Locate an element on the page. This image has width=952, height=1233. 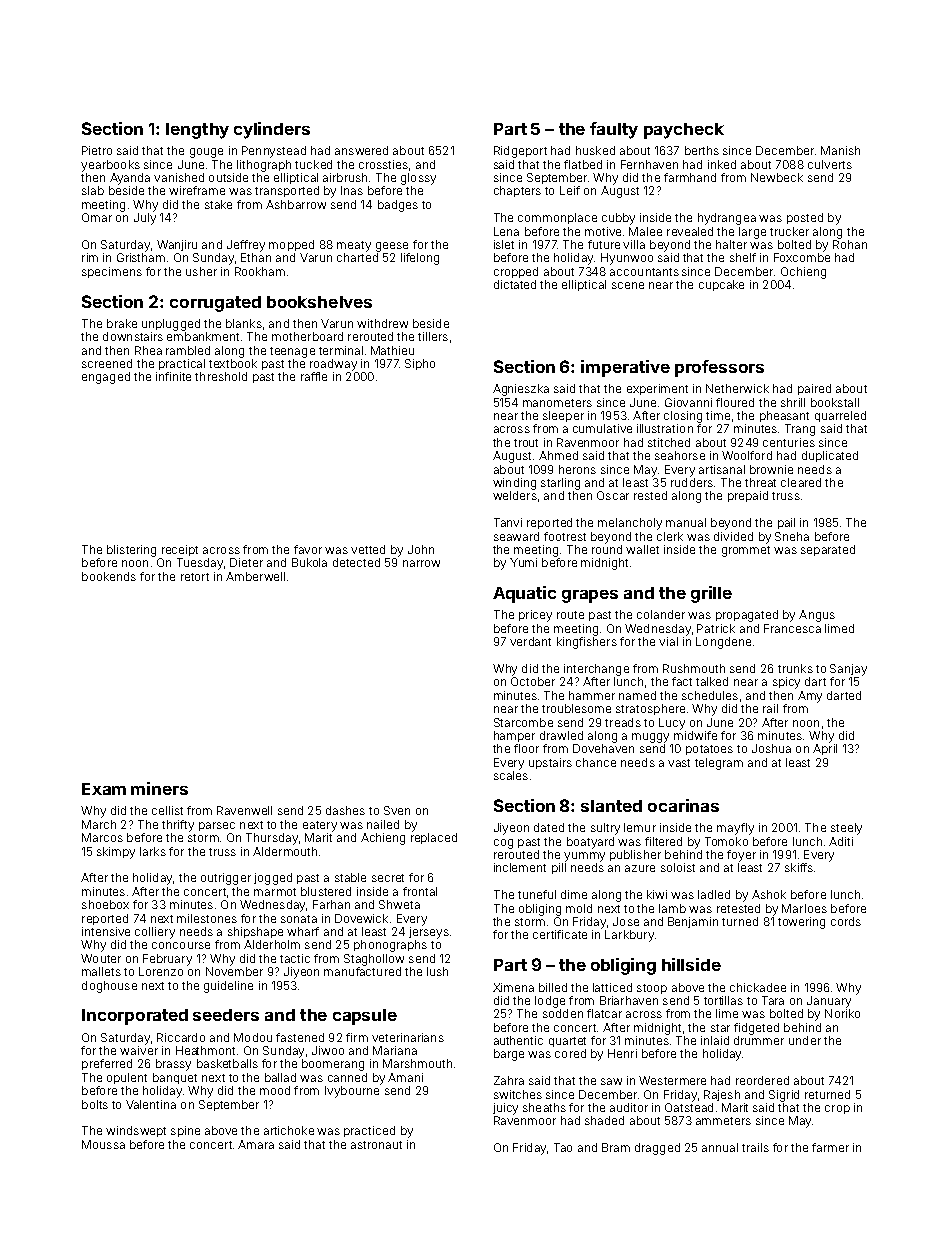
answered is located at coordinates (361, 150).
